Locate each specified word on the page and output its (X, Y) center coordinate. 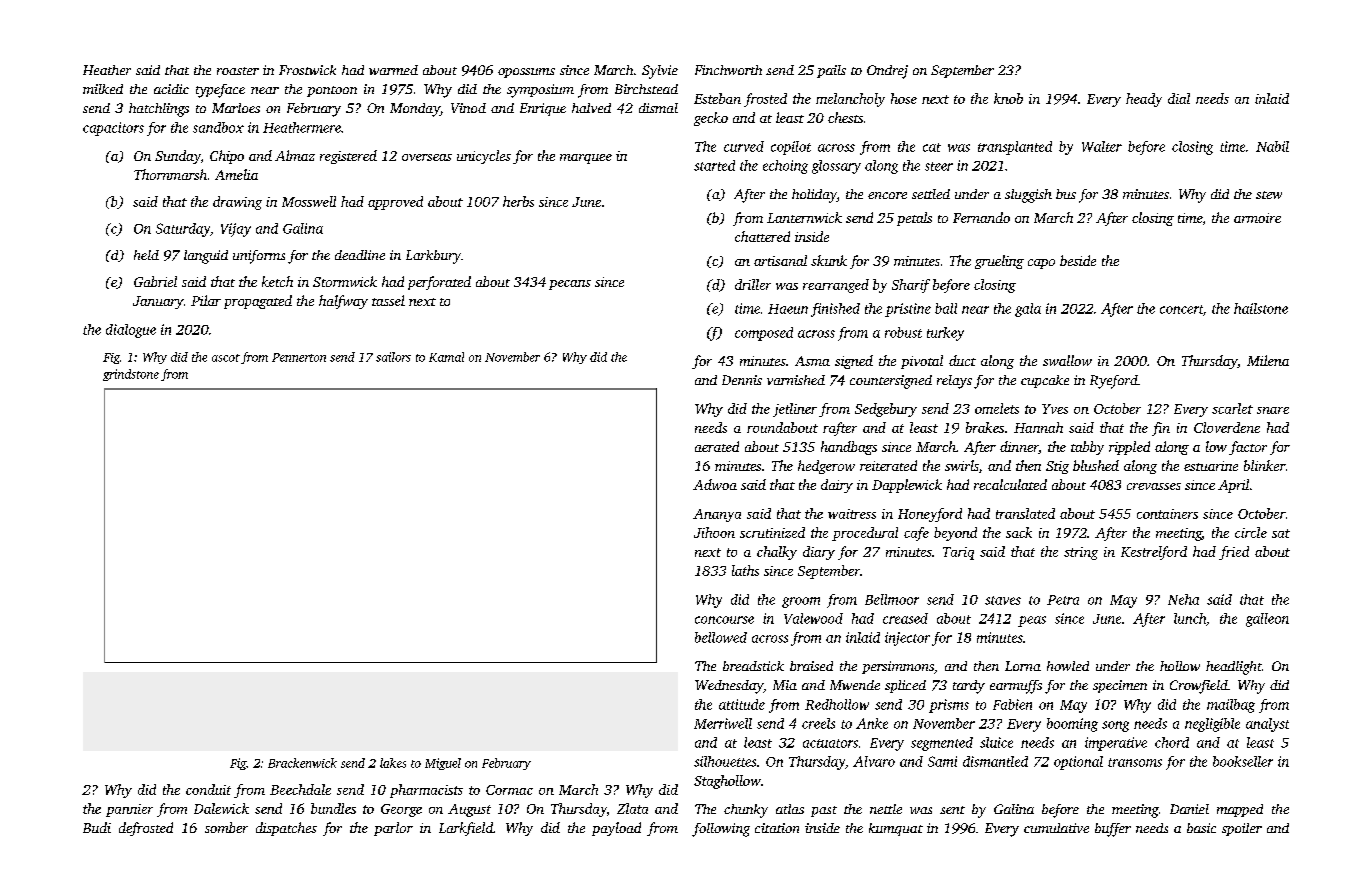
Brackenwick (302, 763)
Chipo (227, 157)
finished (835, 310)
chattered (762, 236)
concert (1181, 309)
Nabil (1272, 146)
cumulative (1056, 828)
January (158, 302)
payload (616, 829)
